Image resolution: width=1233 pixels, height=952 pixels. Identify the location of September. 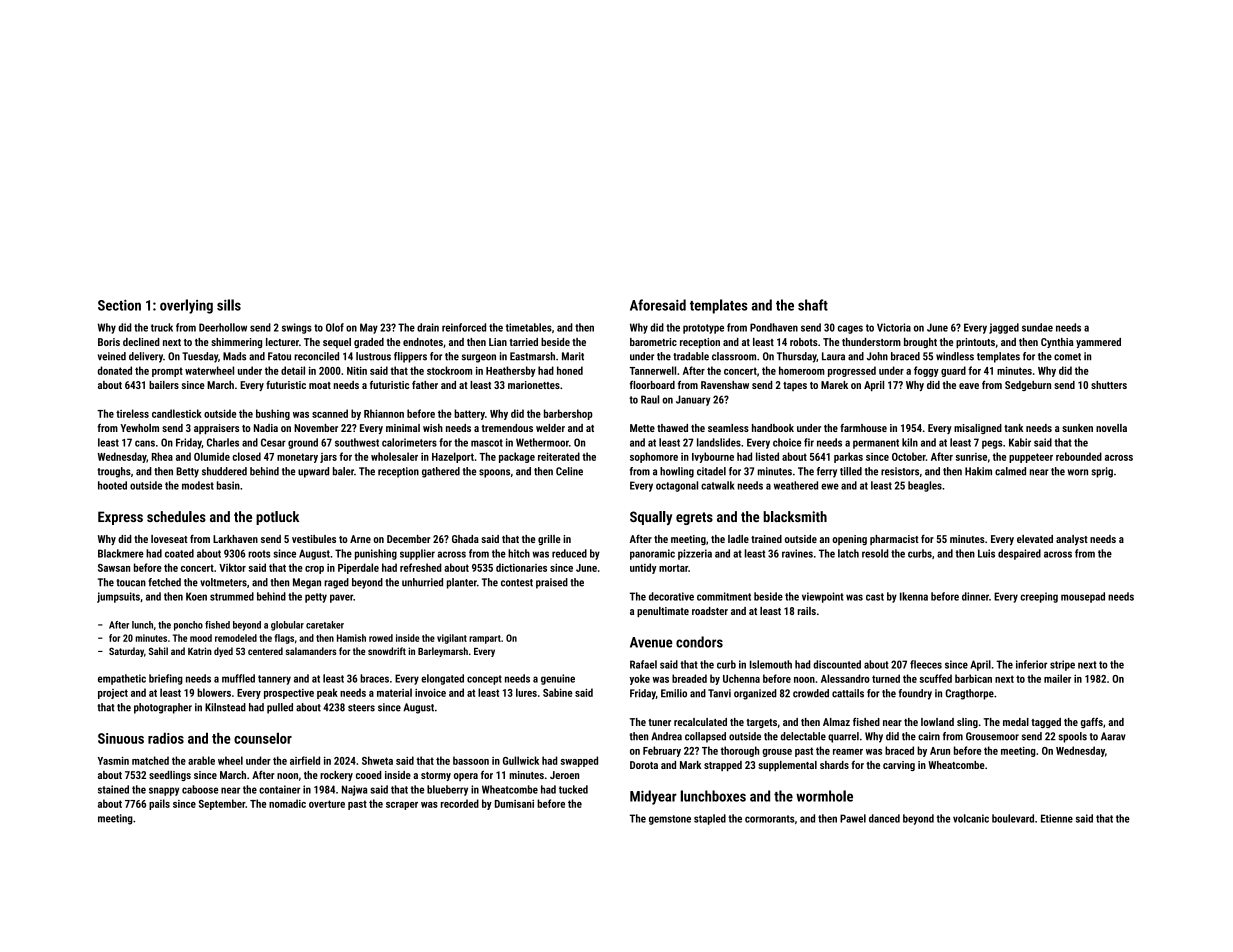
(222, 804).
